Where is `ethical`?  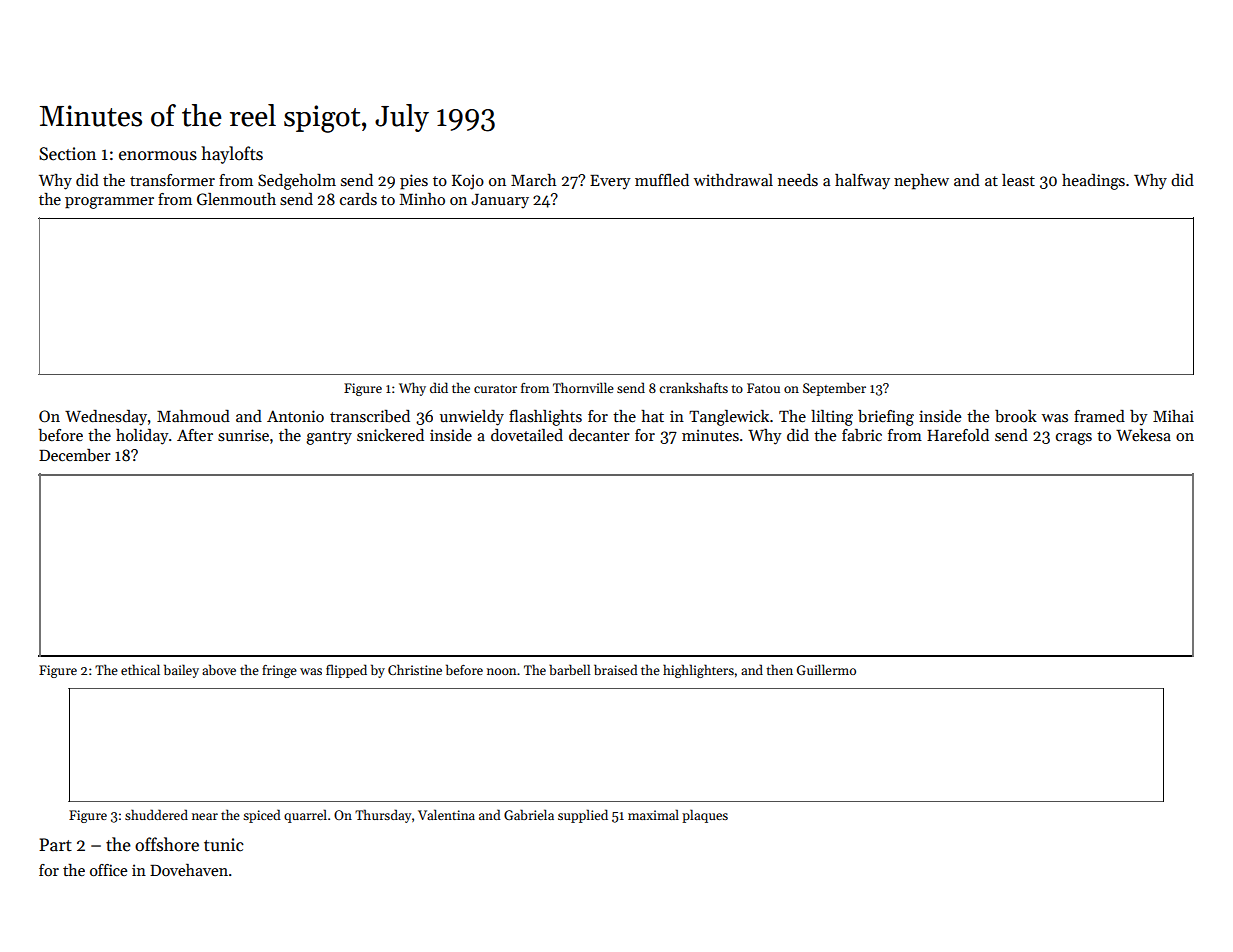 ethical is located at coordinates (140, 669).
